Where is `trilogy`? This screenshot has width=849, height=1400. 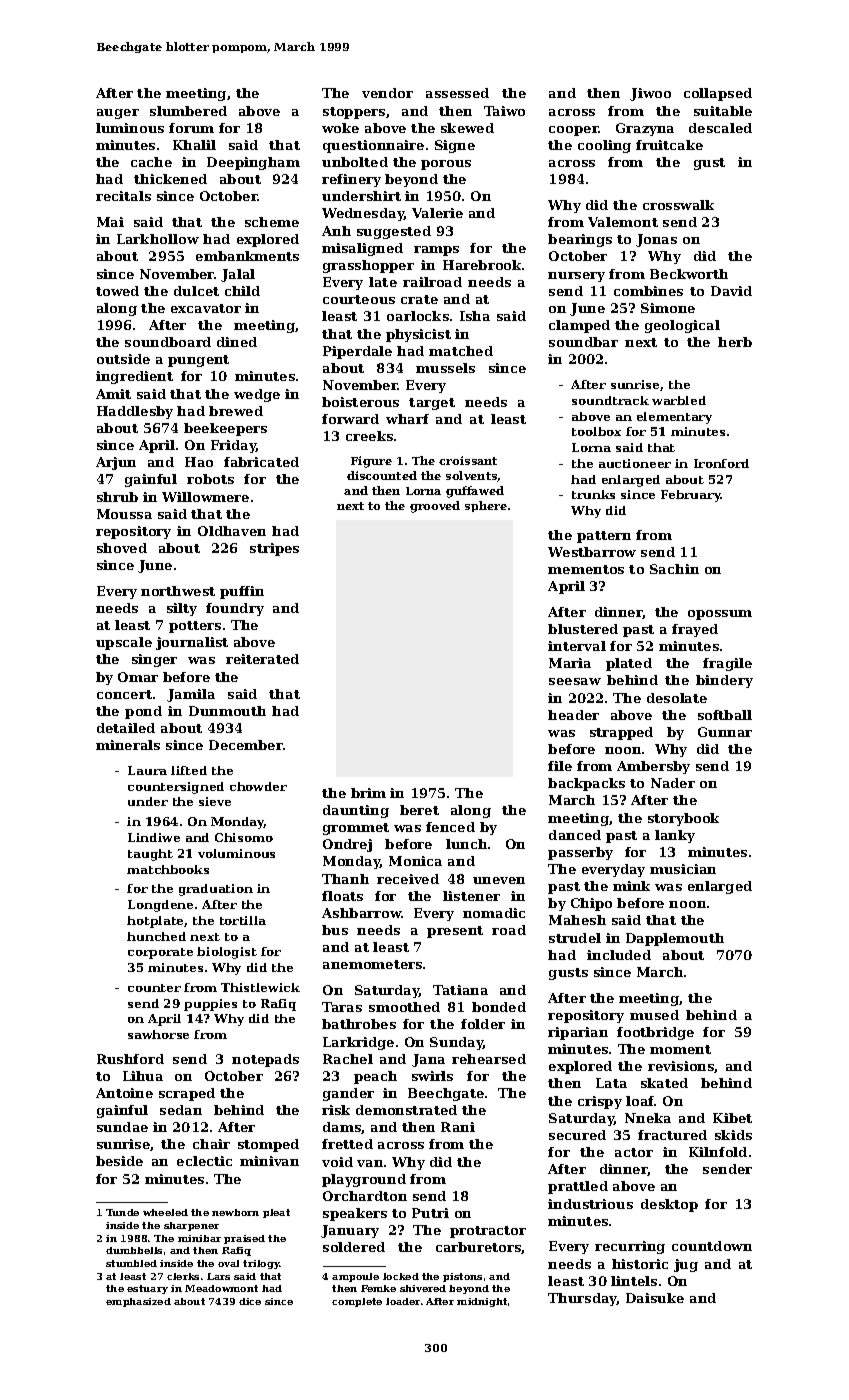 trilogy is located at coordinates (261, 1264).
